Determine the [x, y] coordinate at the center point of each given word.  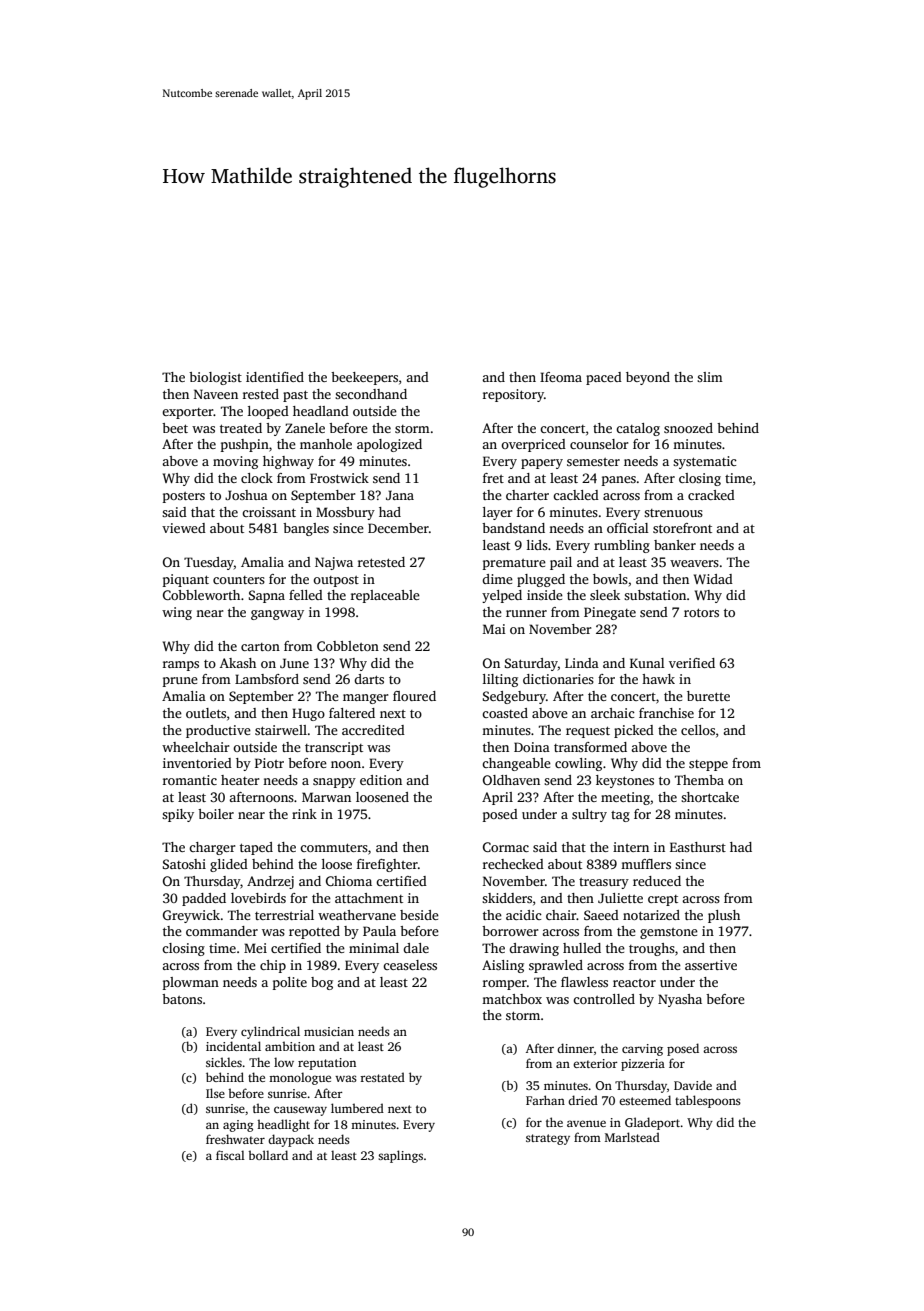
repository [513, 395]
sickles [224, 1062]
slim [710, 377]
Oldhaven [511, 780]
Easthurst [698, 847]
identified [275, 377]
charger [212, 848]
